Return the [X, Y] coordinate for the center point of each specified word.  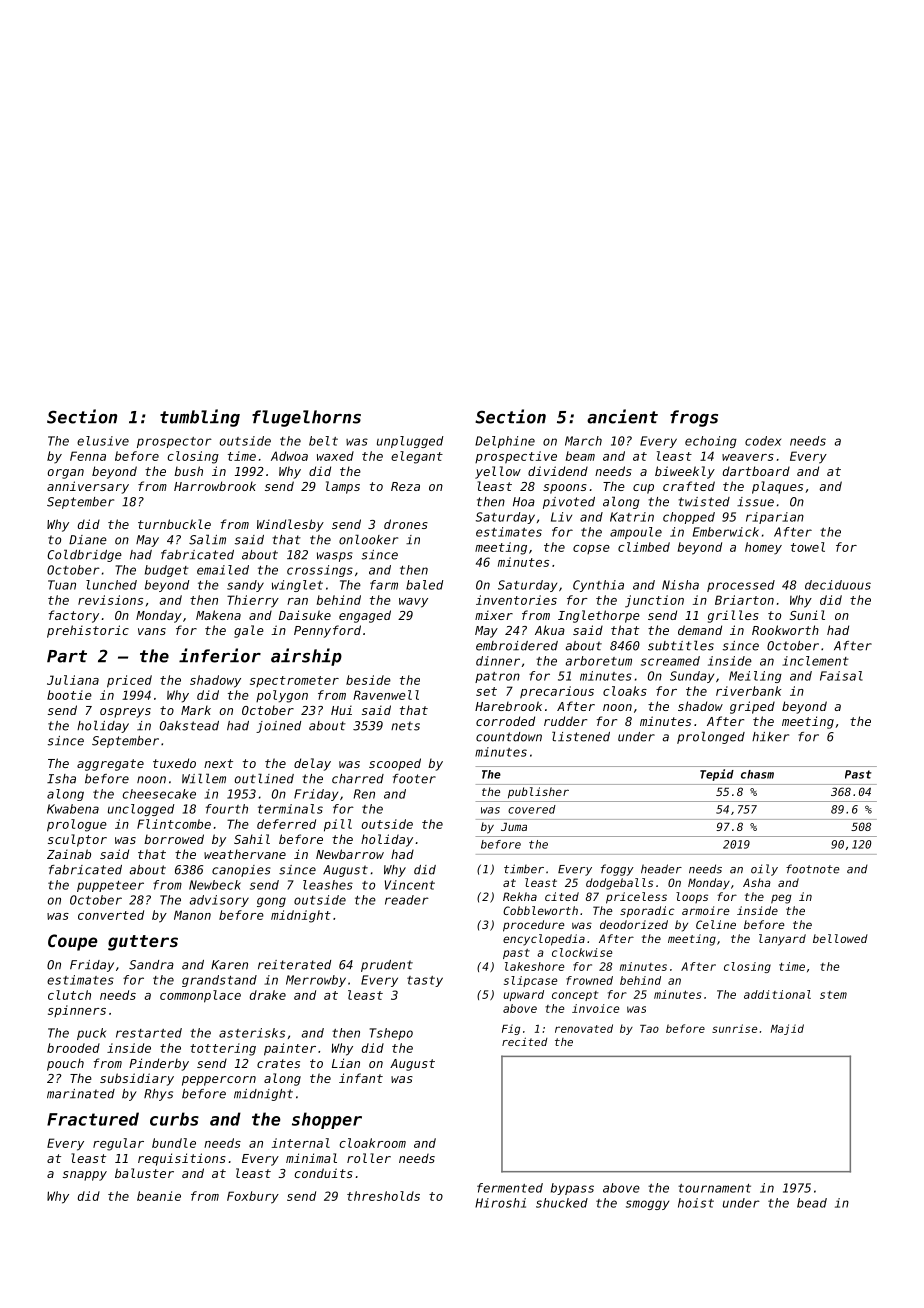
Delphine [505, 442]
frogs [694, 418]
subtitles [681, 645]
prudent [387, 966]
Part [67, 656]
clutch [69, 995]
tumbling [200, 418]
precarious [557, 692]
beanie [159, 1196]
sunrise [734, 1028]
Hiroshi [500, 1203]
